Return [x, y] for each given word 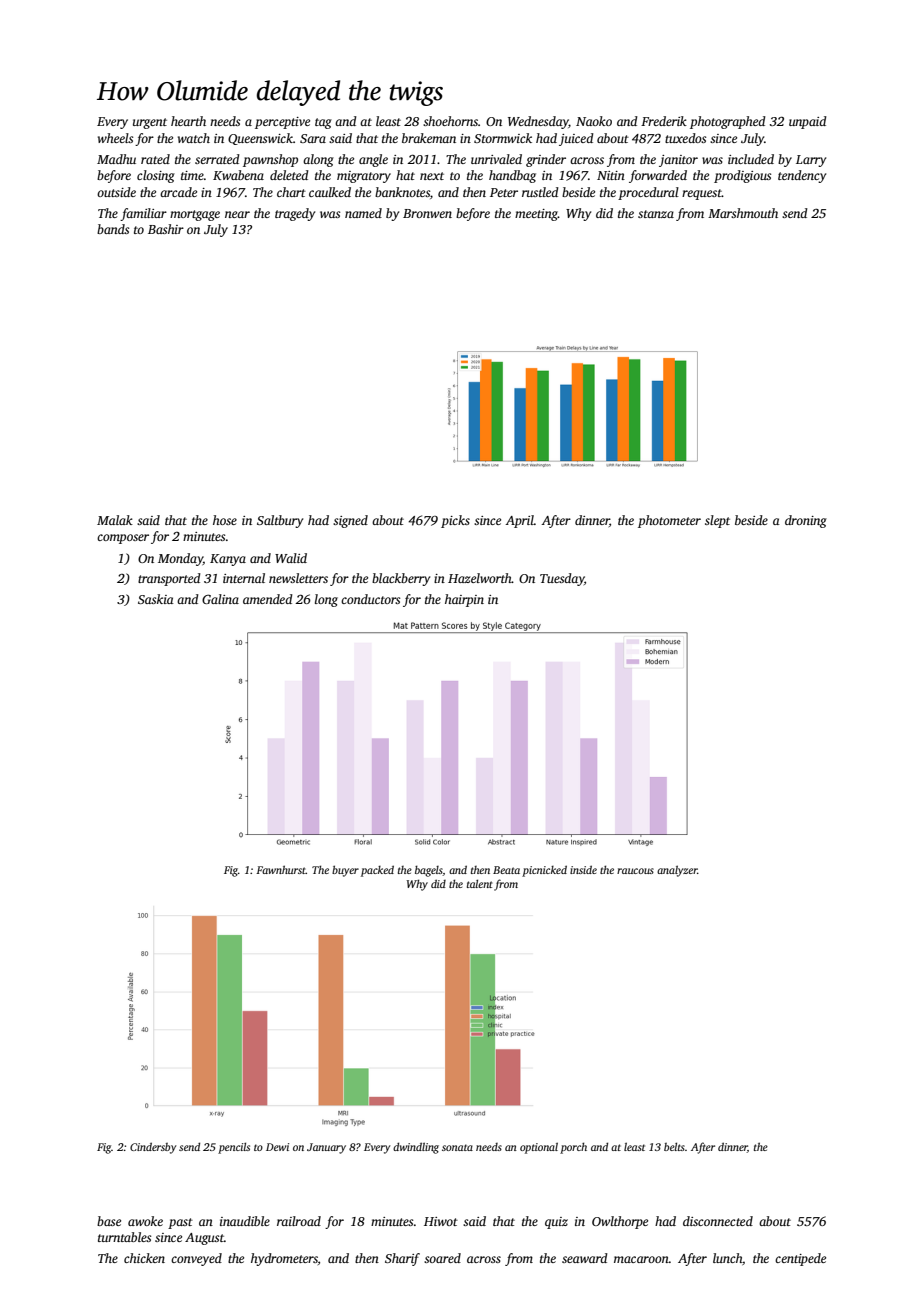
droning [806, 521]
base [109, 1221]
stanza [656, 214]
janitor [678, 161]
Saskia [156, 599]
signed [350, 521]
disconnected [718, 1221]
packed [377, 871]
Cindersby [153, 1148]
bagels [429, 871]
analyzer [677, 871]
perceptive [282, 123]
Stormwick [503, 138]
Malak [115, 520]
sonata [457, 1147]
